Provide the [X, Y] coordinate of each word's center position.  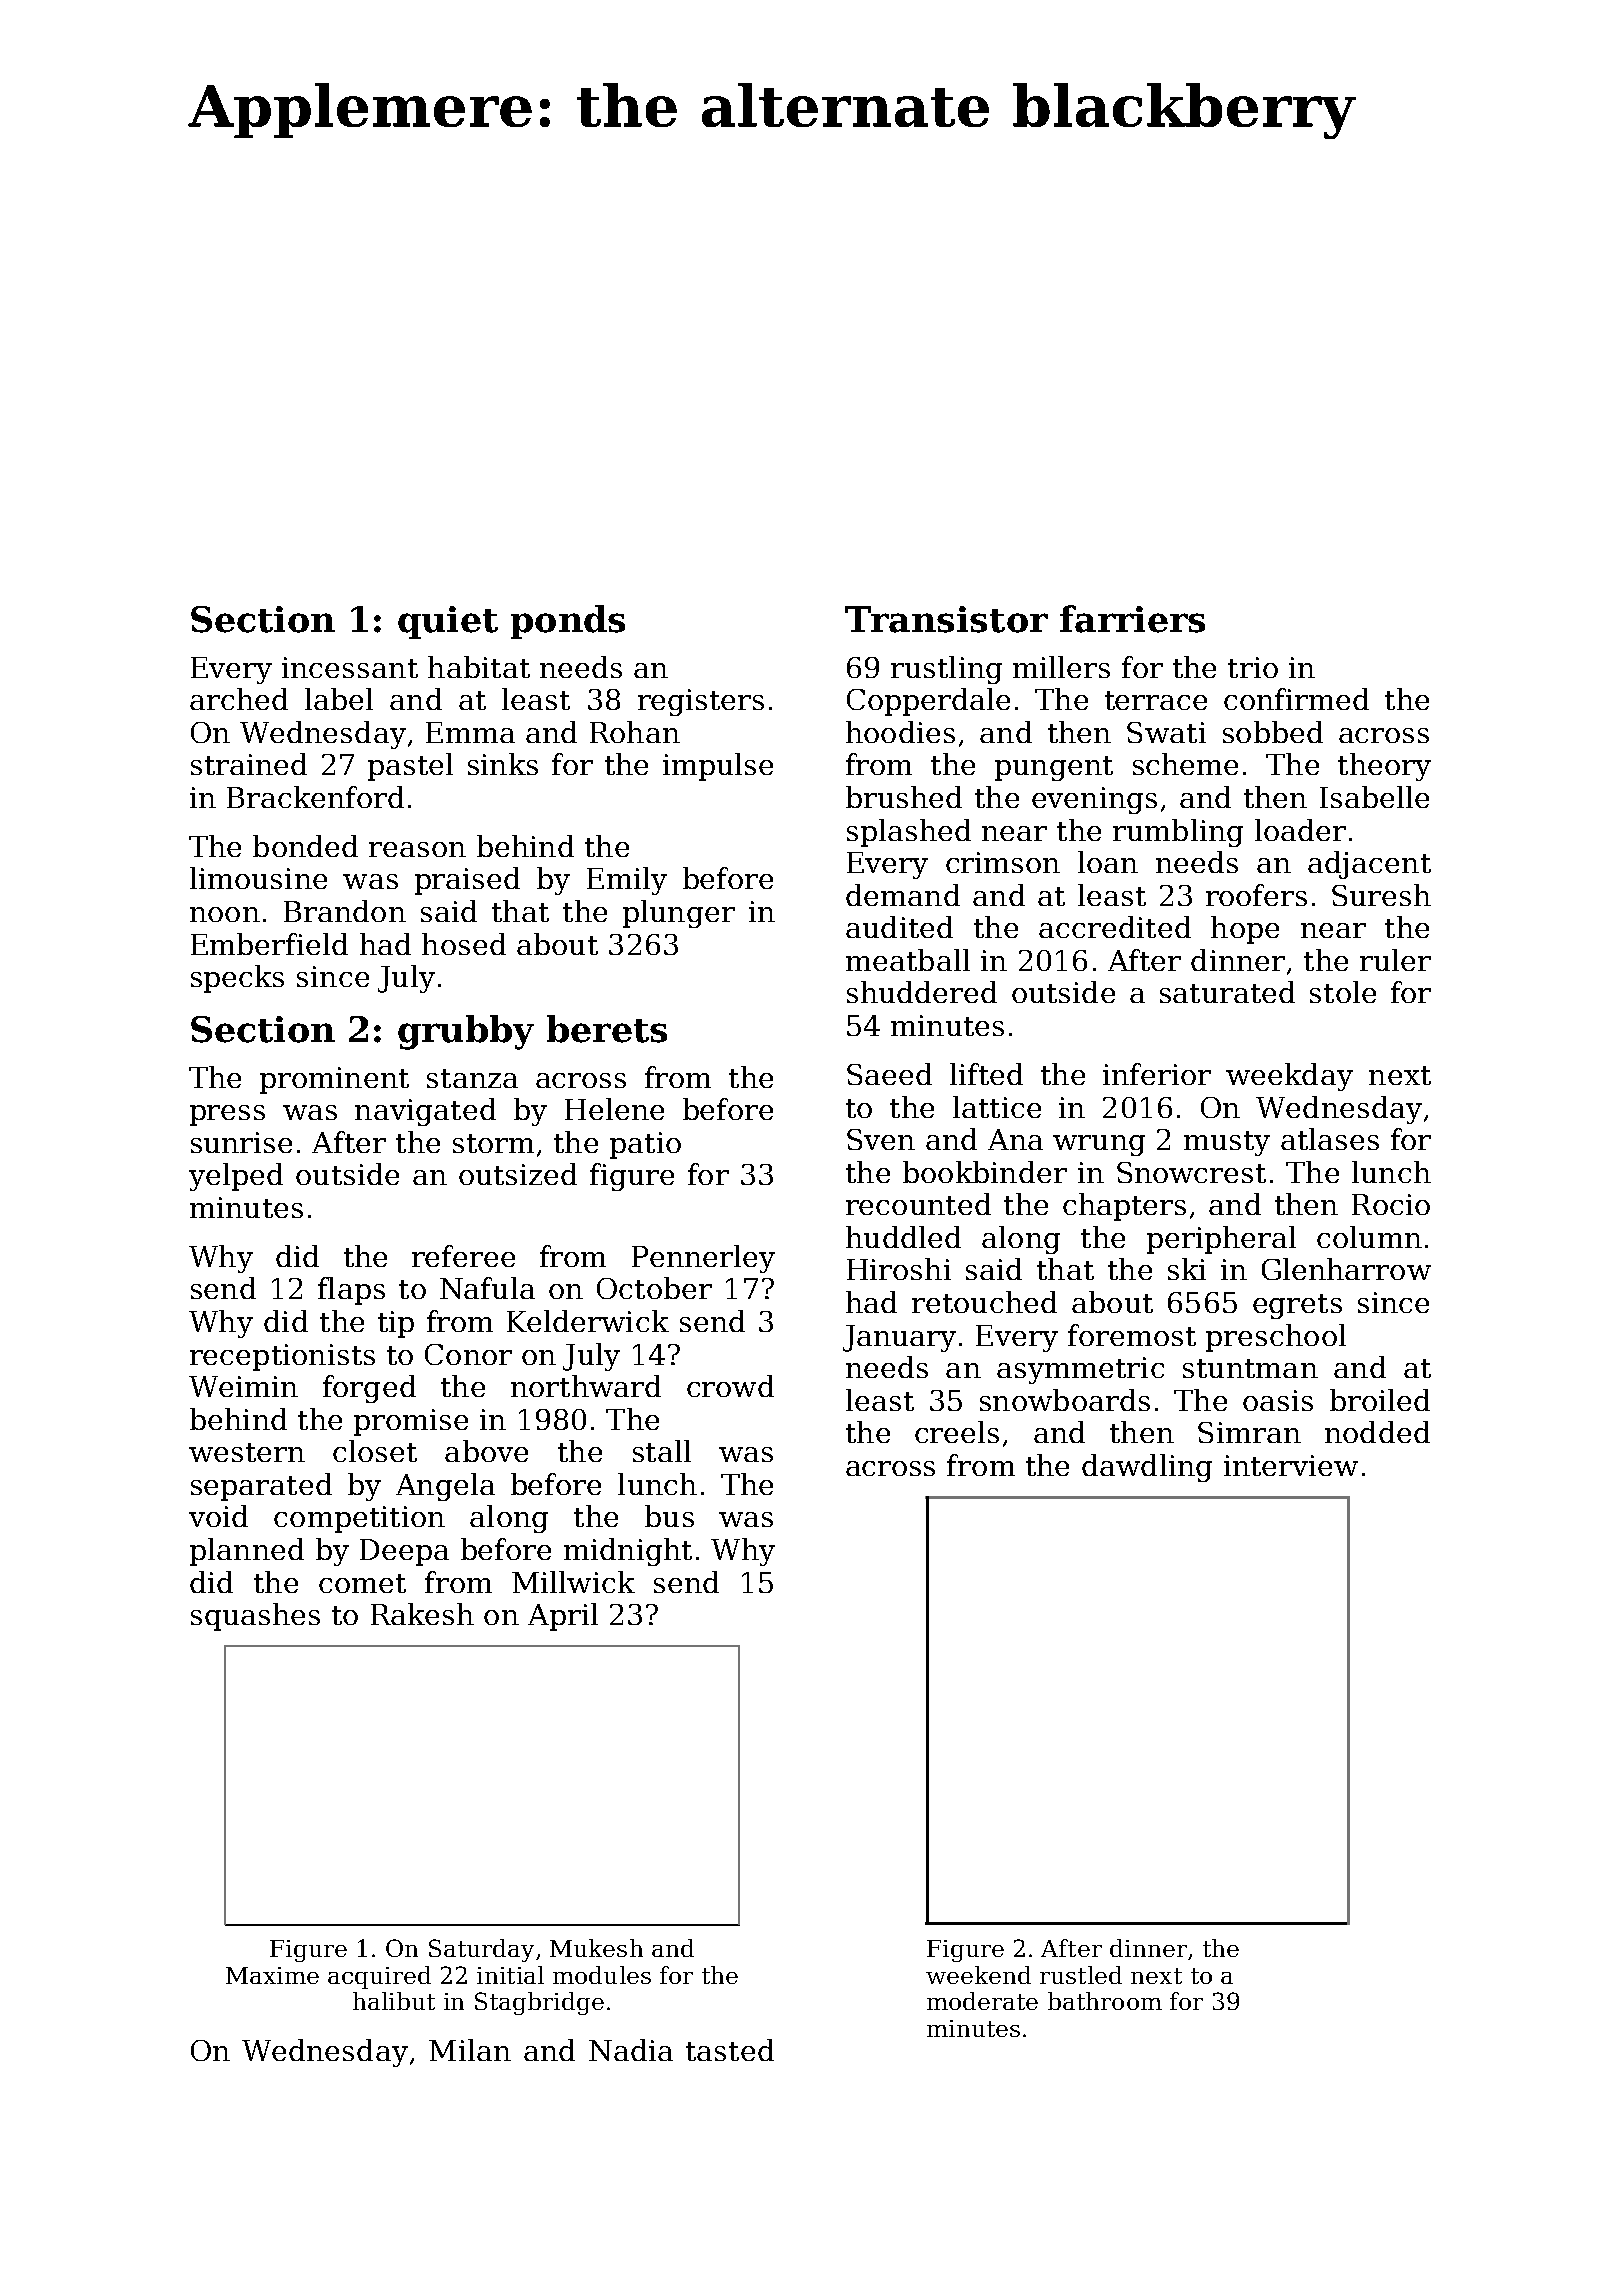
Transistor [946, 619]
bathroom [1105, 2001]
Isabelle [1374, 797]
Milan [470, 2050]
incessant [350, 667]
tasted [730, 2050]
